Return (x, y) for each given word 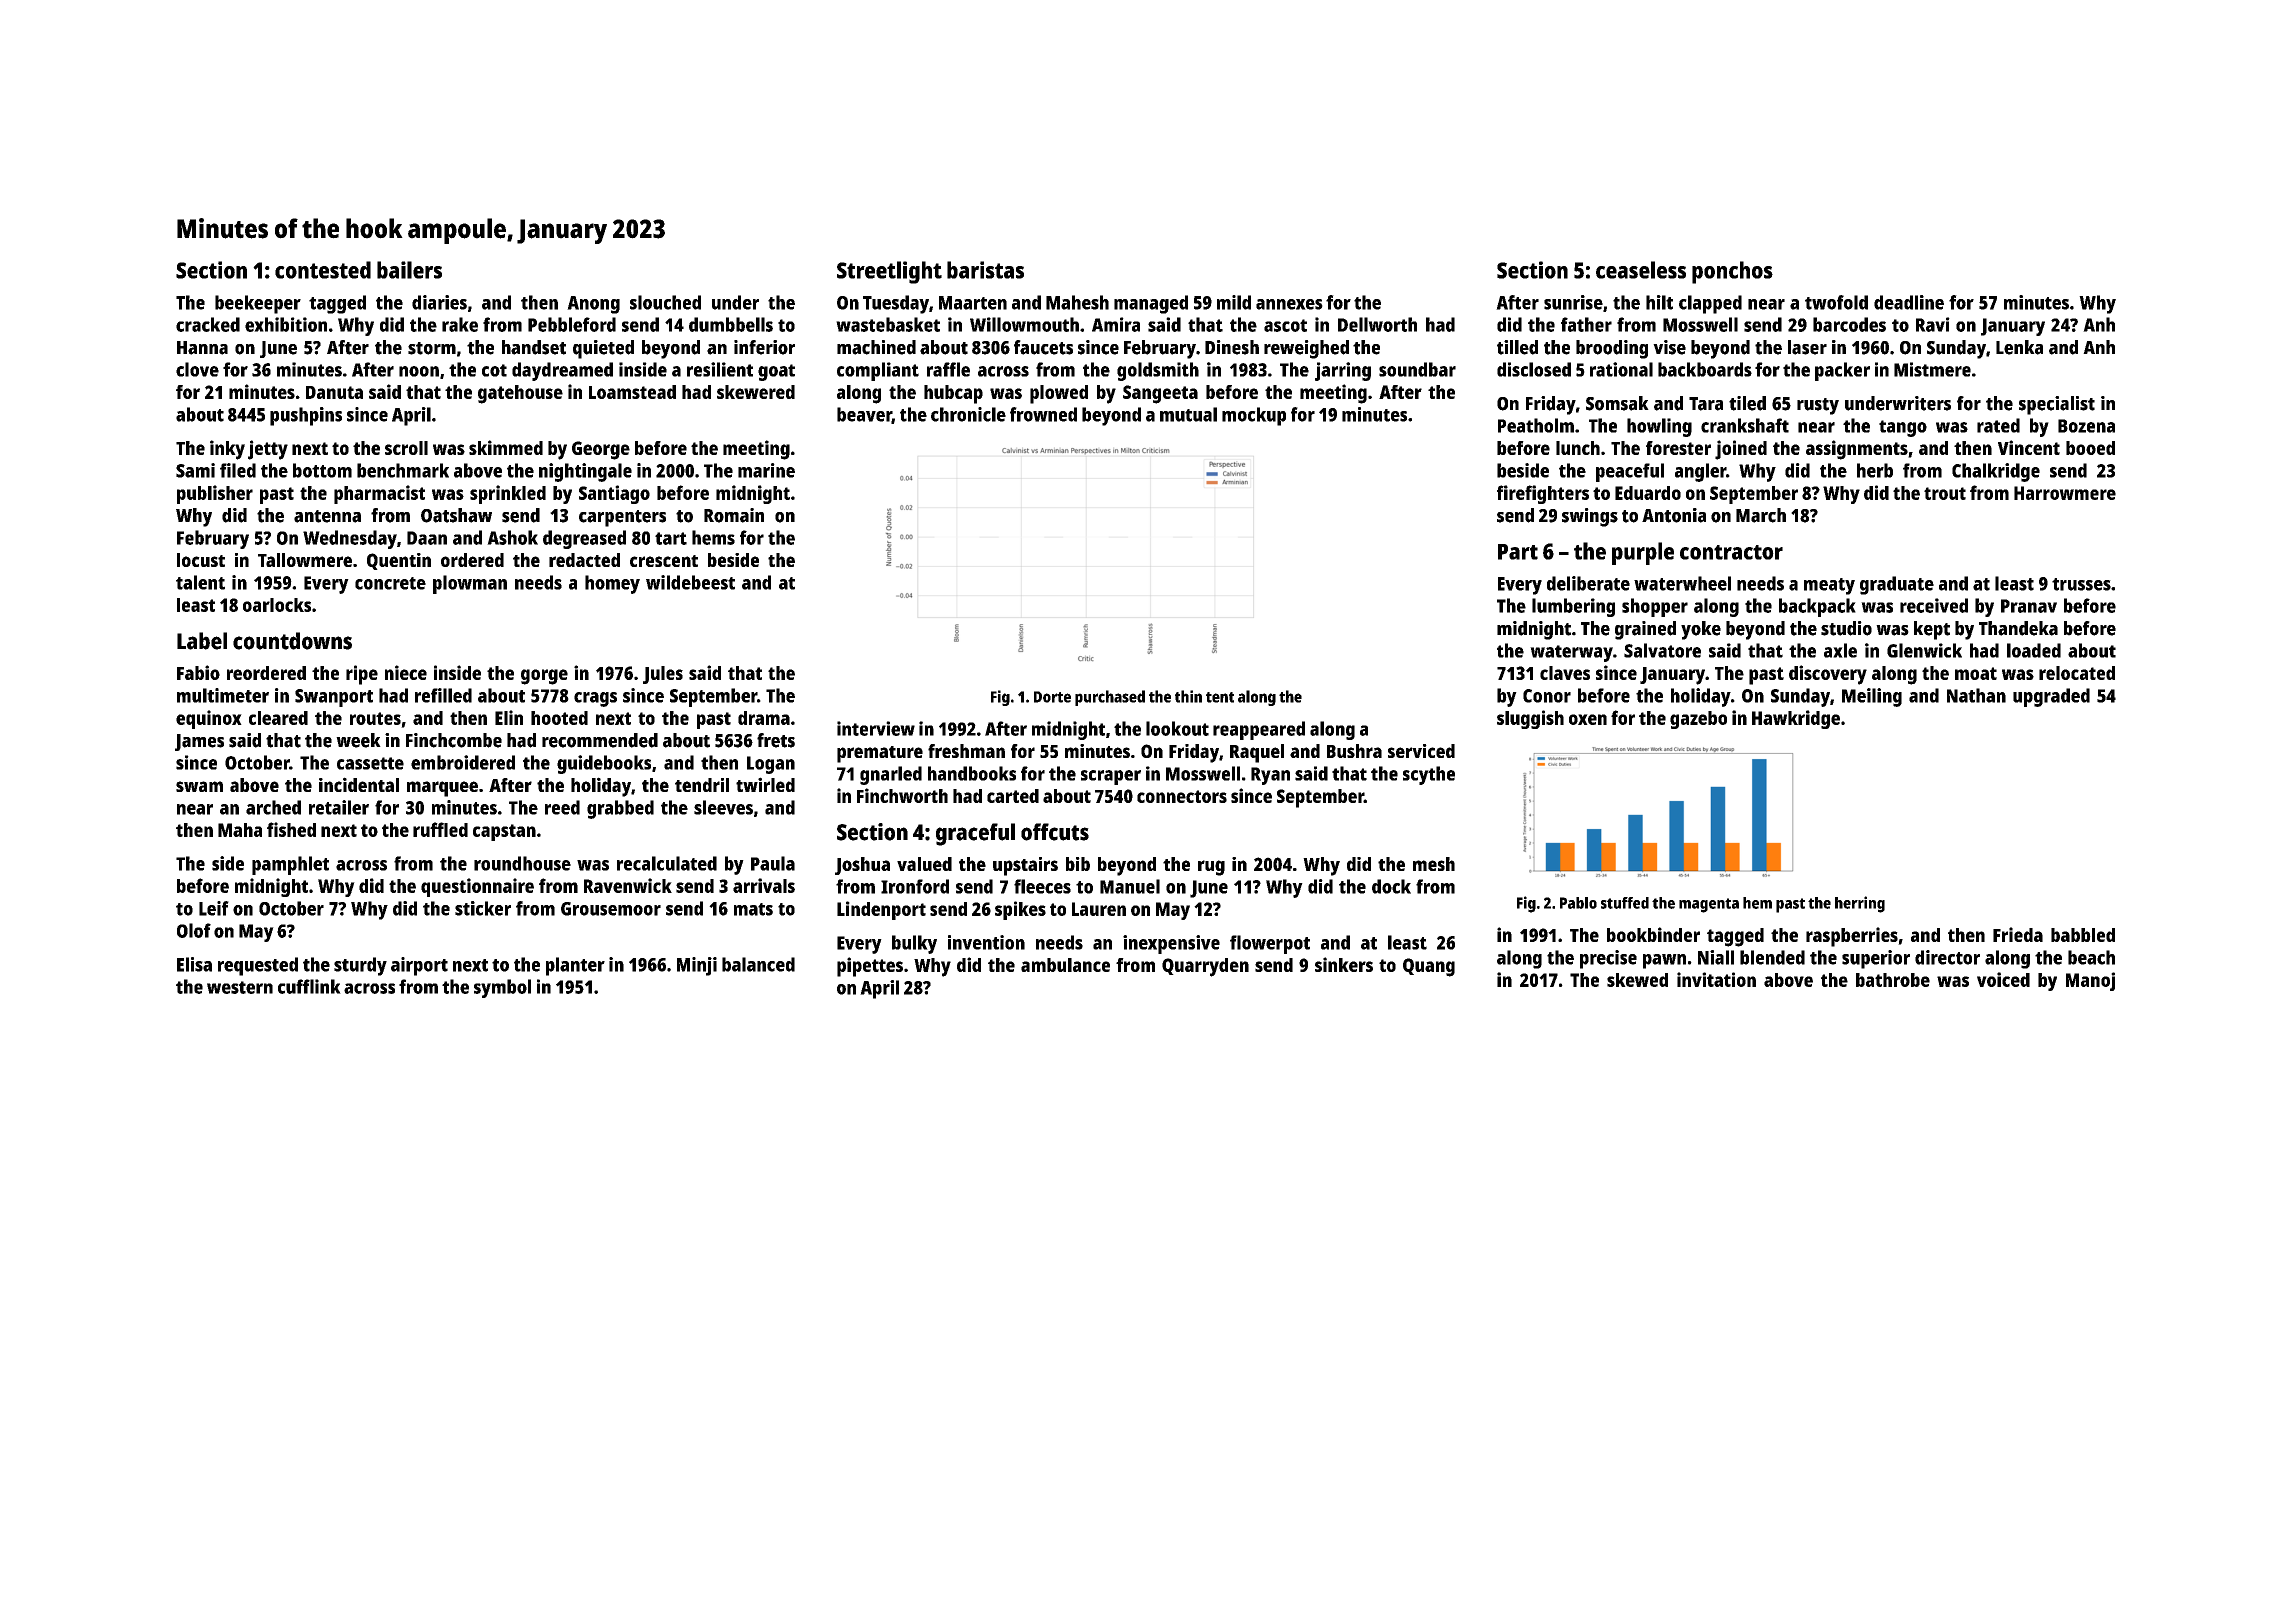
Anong (593, 305)
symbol (502, 988)
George (601, 450)
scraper (1111, 777)
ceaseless (1641, 270)
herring (1860, 904)
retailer (339, 807)
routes (375, 718)
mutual (1188, 414)
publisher (215, 494)
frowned (1043, 414)
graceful (975, 834)
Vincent (2029, 447)
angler (1700, 472)
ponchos (1732, 272)
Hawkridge (1796, 719)
